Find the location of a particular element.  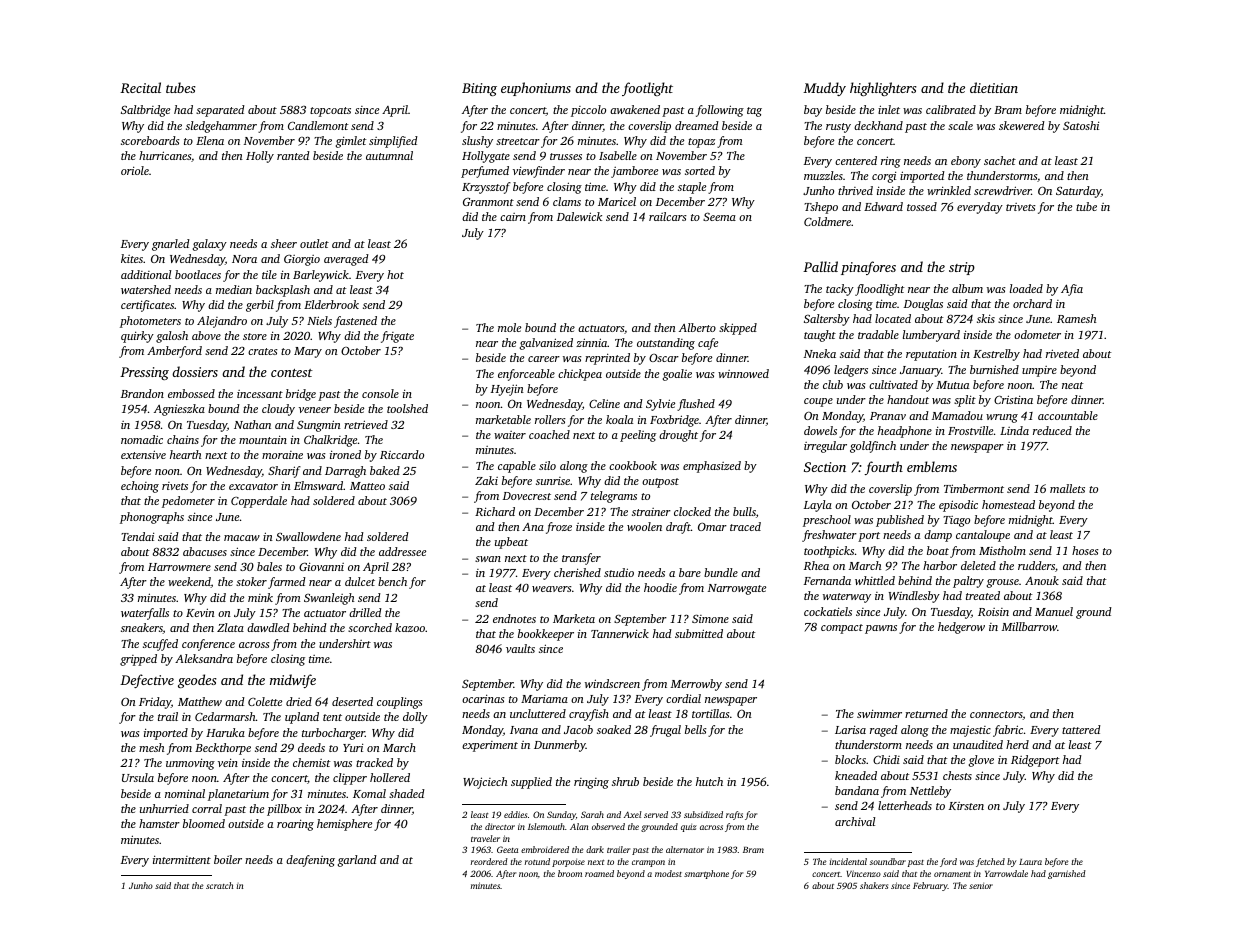

Layla is located at coordinates (818, 506).
